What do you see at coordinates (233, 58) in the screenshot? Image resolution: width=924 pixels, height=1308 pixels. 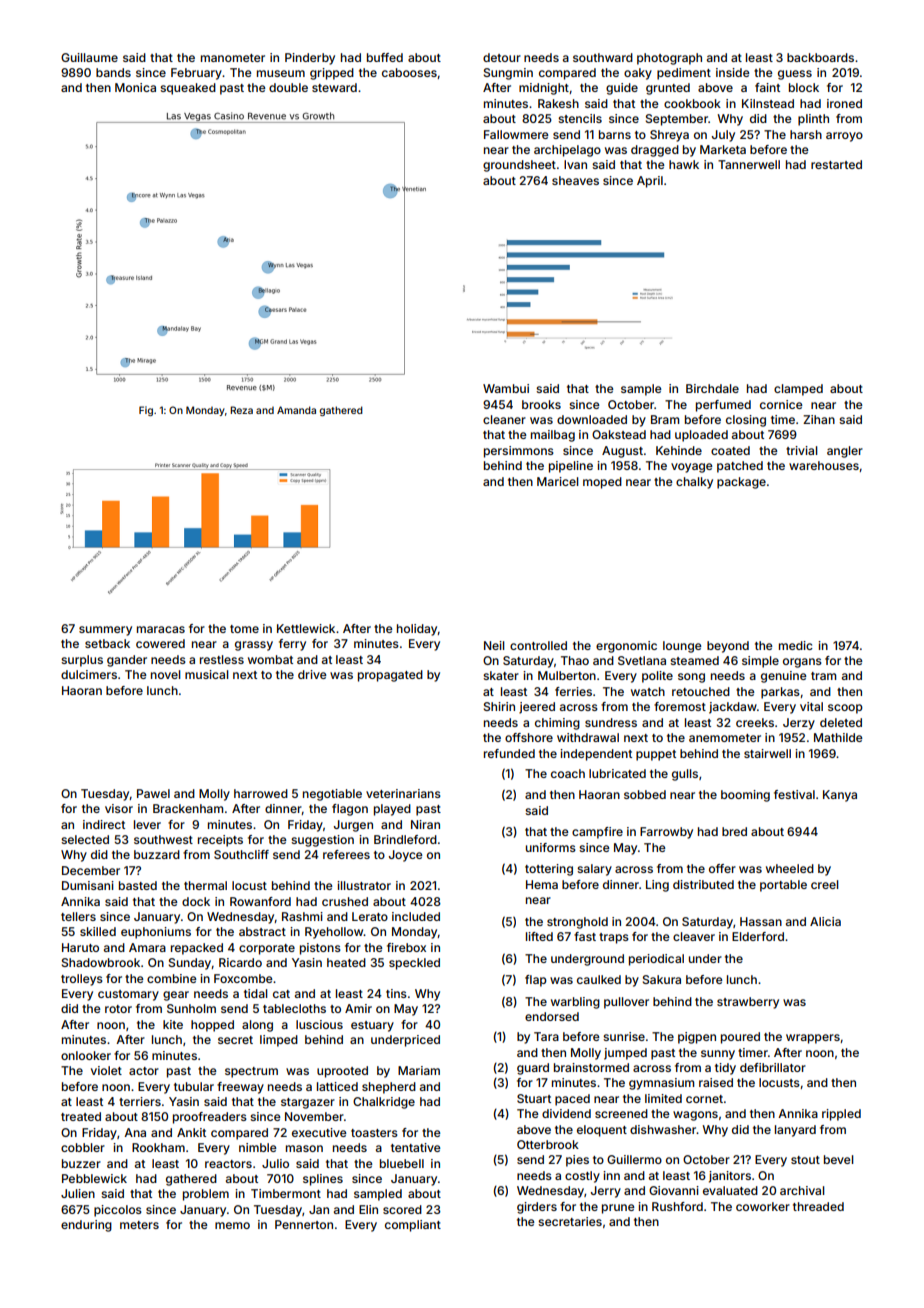 I see `manometer` at bounding box center [233, 58].
